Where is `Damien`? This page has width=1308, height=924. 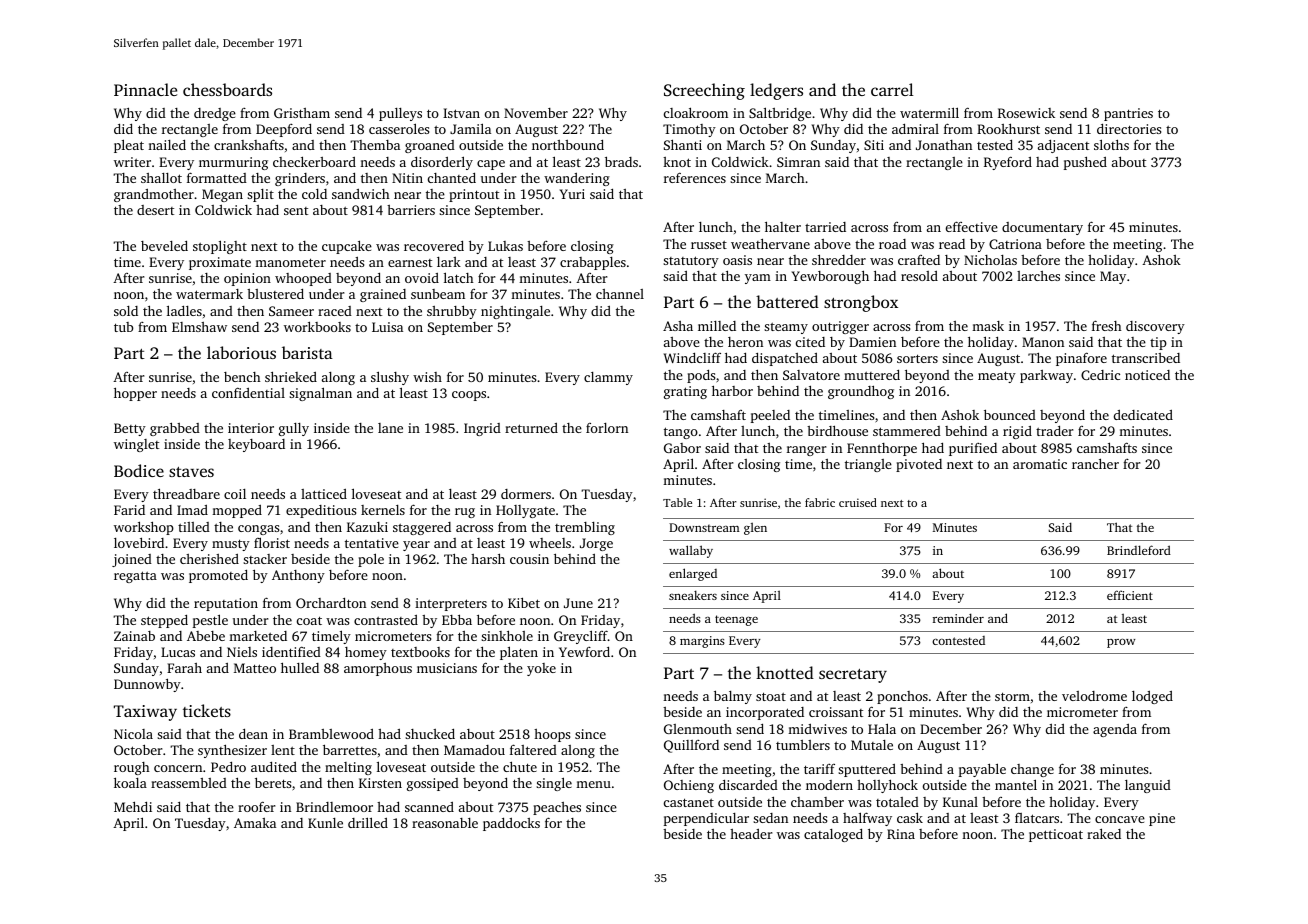 Damien is located at coordinates (872, 342).
